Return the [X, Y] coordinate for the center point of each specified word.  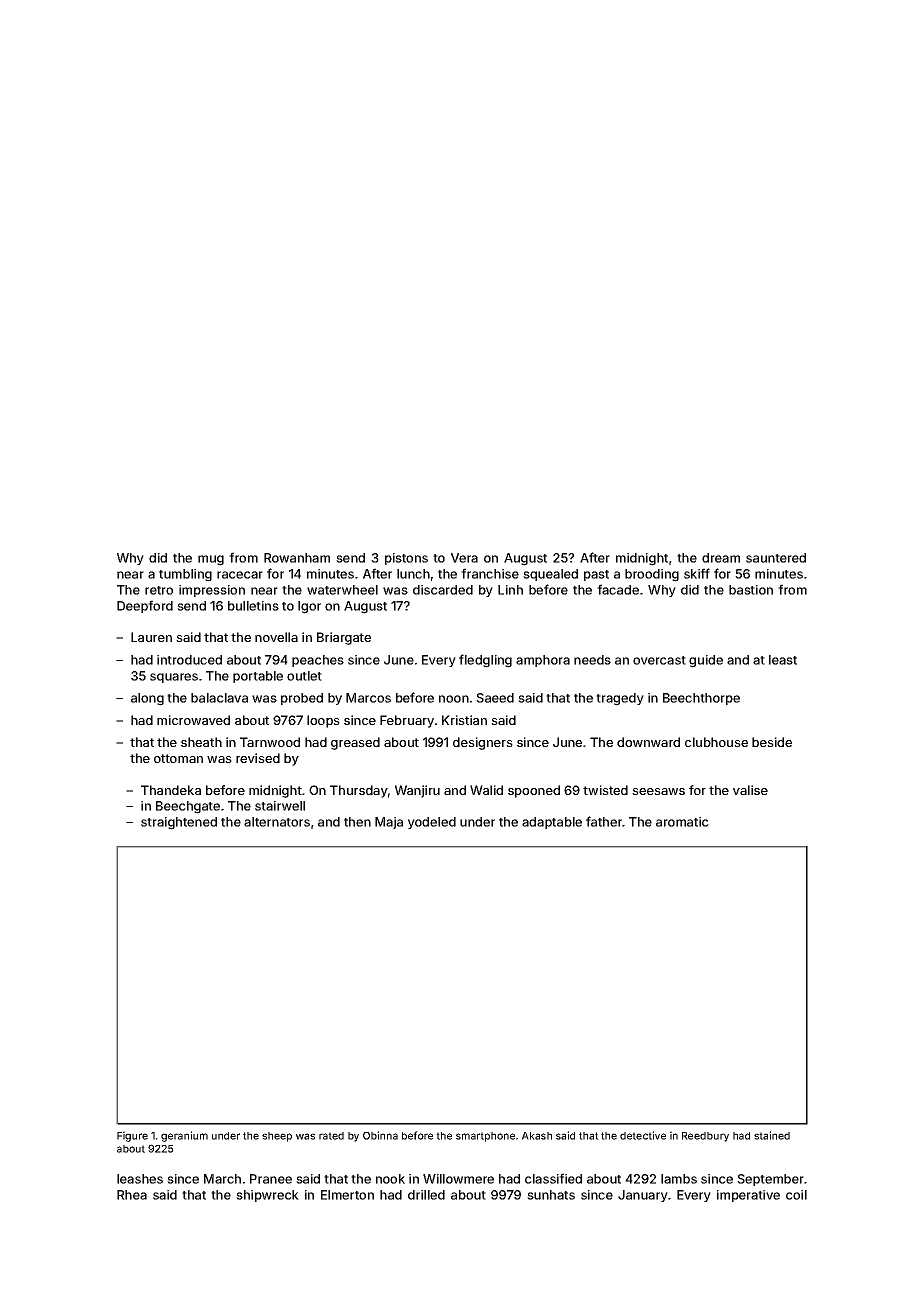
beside [772, 742]
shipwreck [267, 1196]
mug [211, 560]
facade [618, 589]
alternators [277, 822]
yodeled [432, 823]
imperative [748, 1196]
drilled [426, 1195]
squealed [550, 575]
